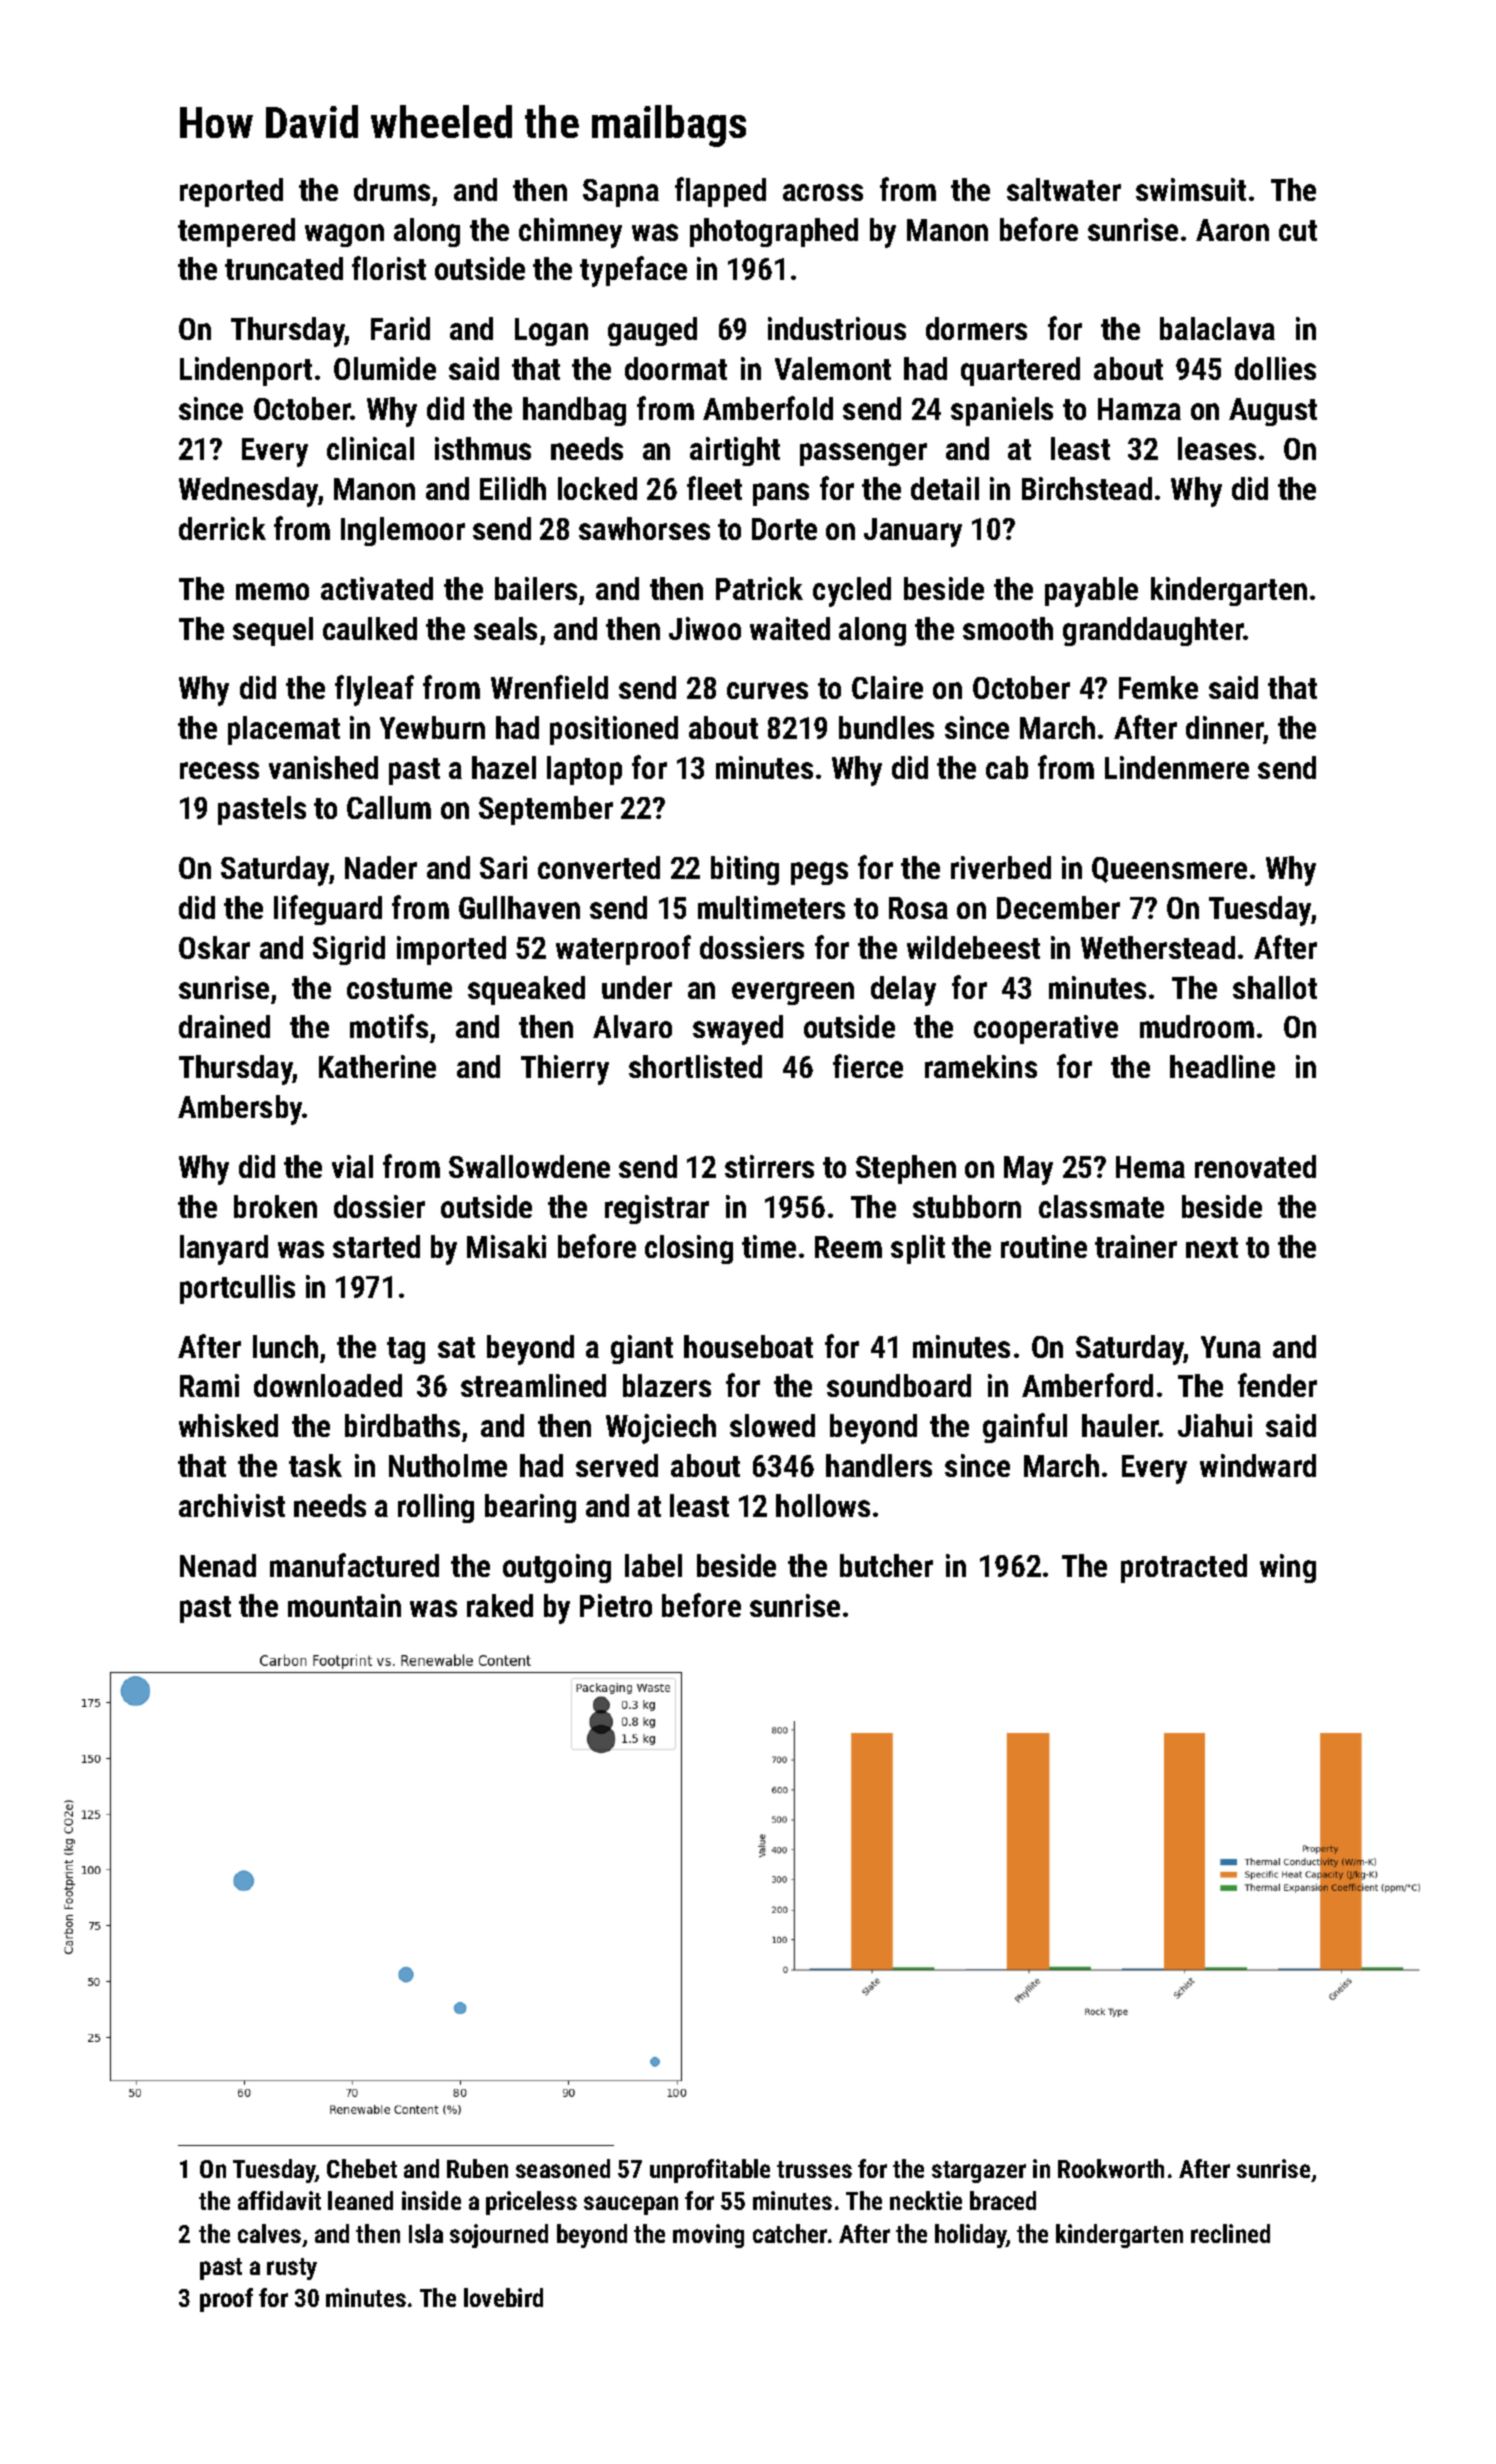 The height and width of the screenshot is (2464, 1496). What do you see at coordinates (1191, 189) in the screenshot?
I see `swimsuit` at bounding box center [1191, 189].
